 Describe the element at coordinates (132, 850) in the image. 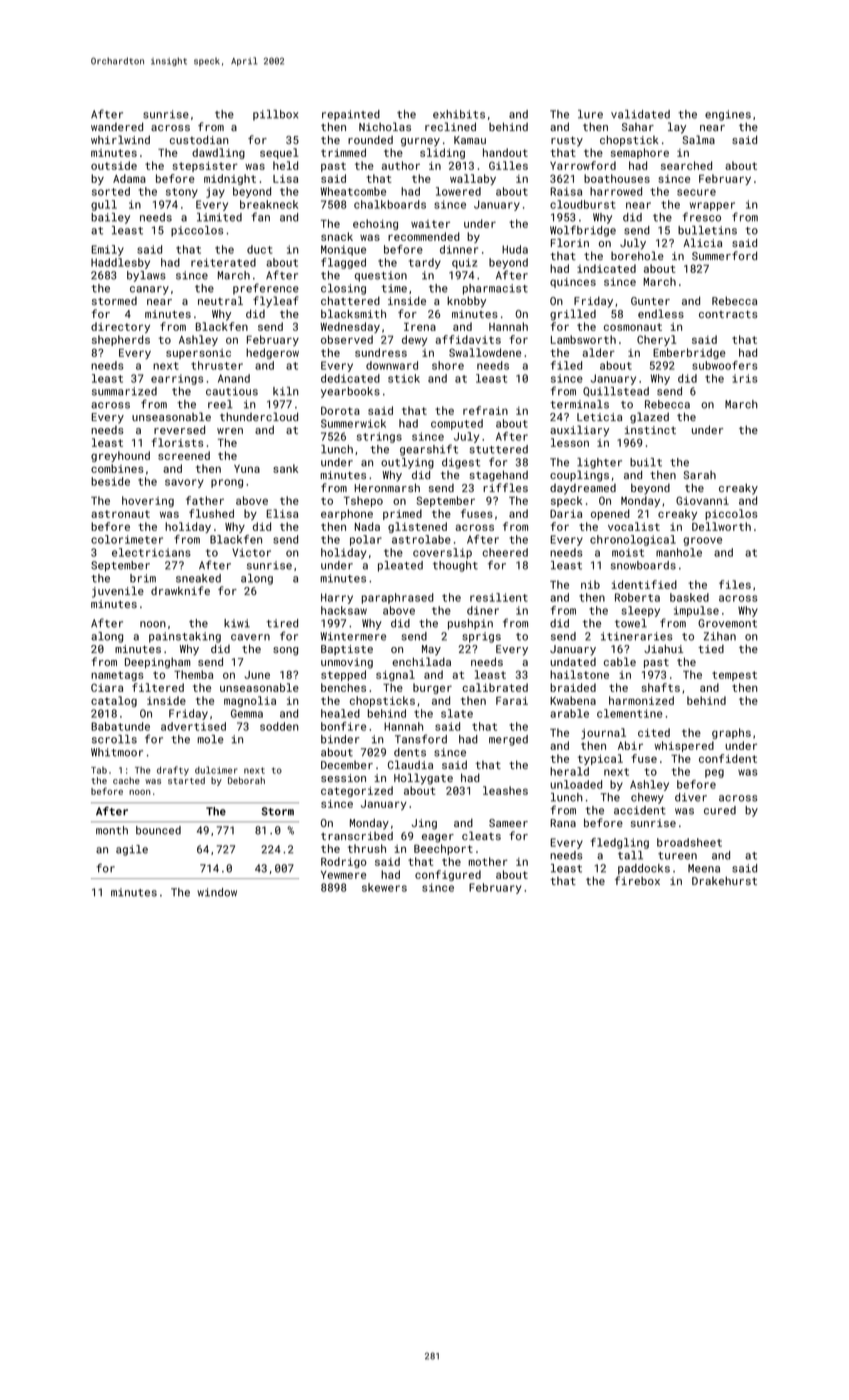

I see `agile` at that location.
